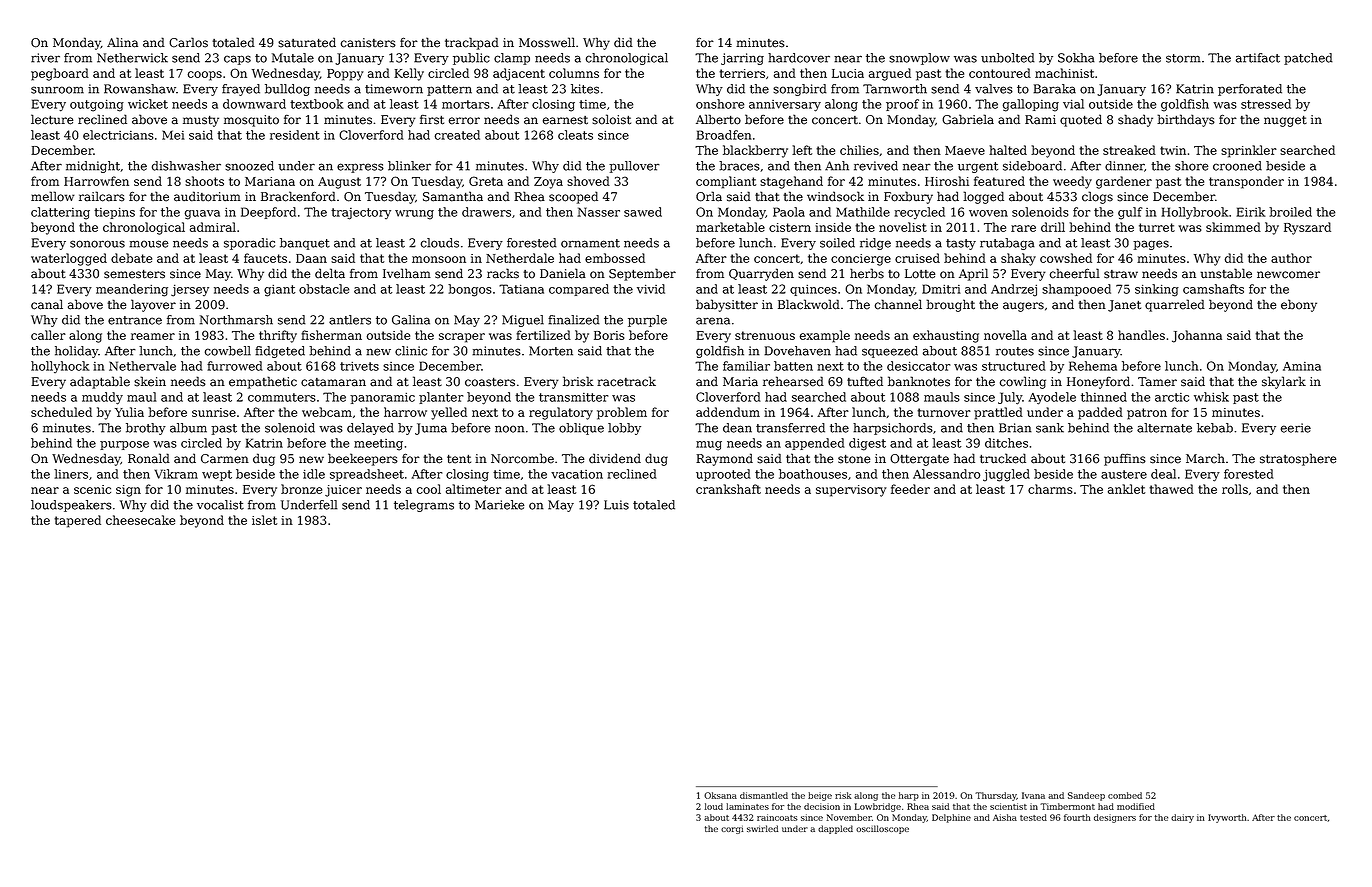 This page has width=1372, height=887. I want to click on vial, so click(1073, 104).
